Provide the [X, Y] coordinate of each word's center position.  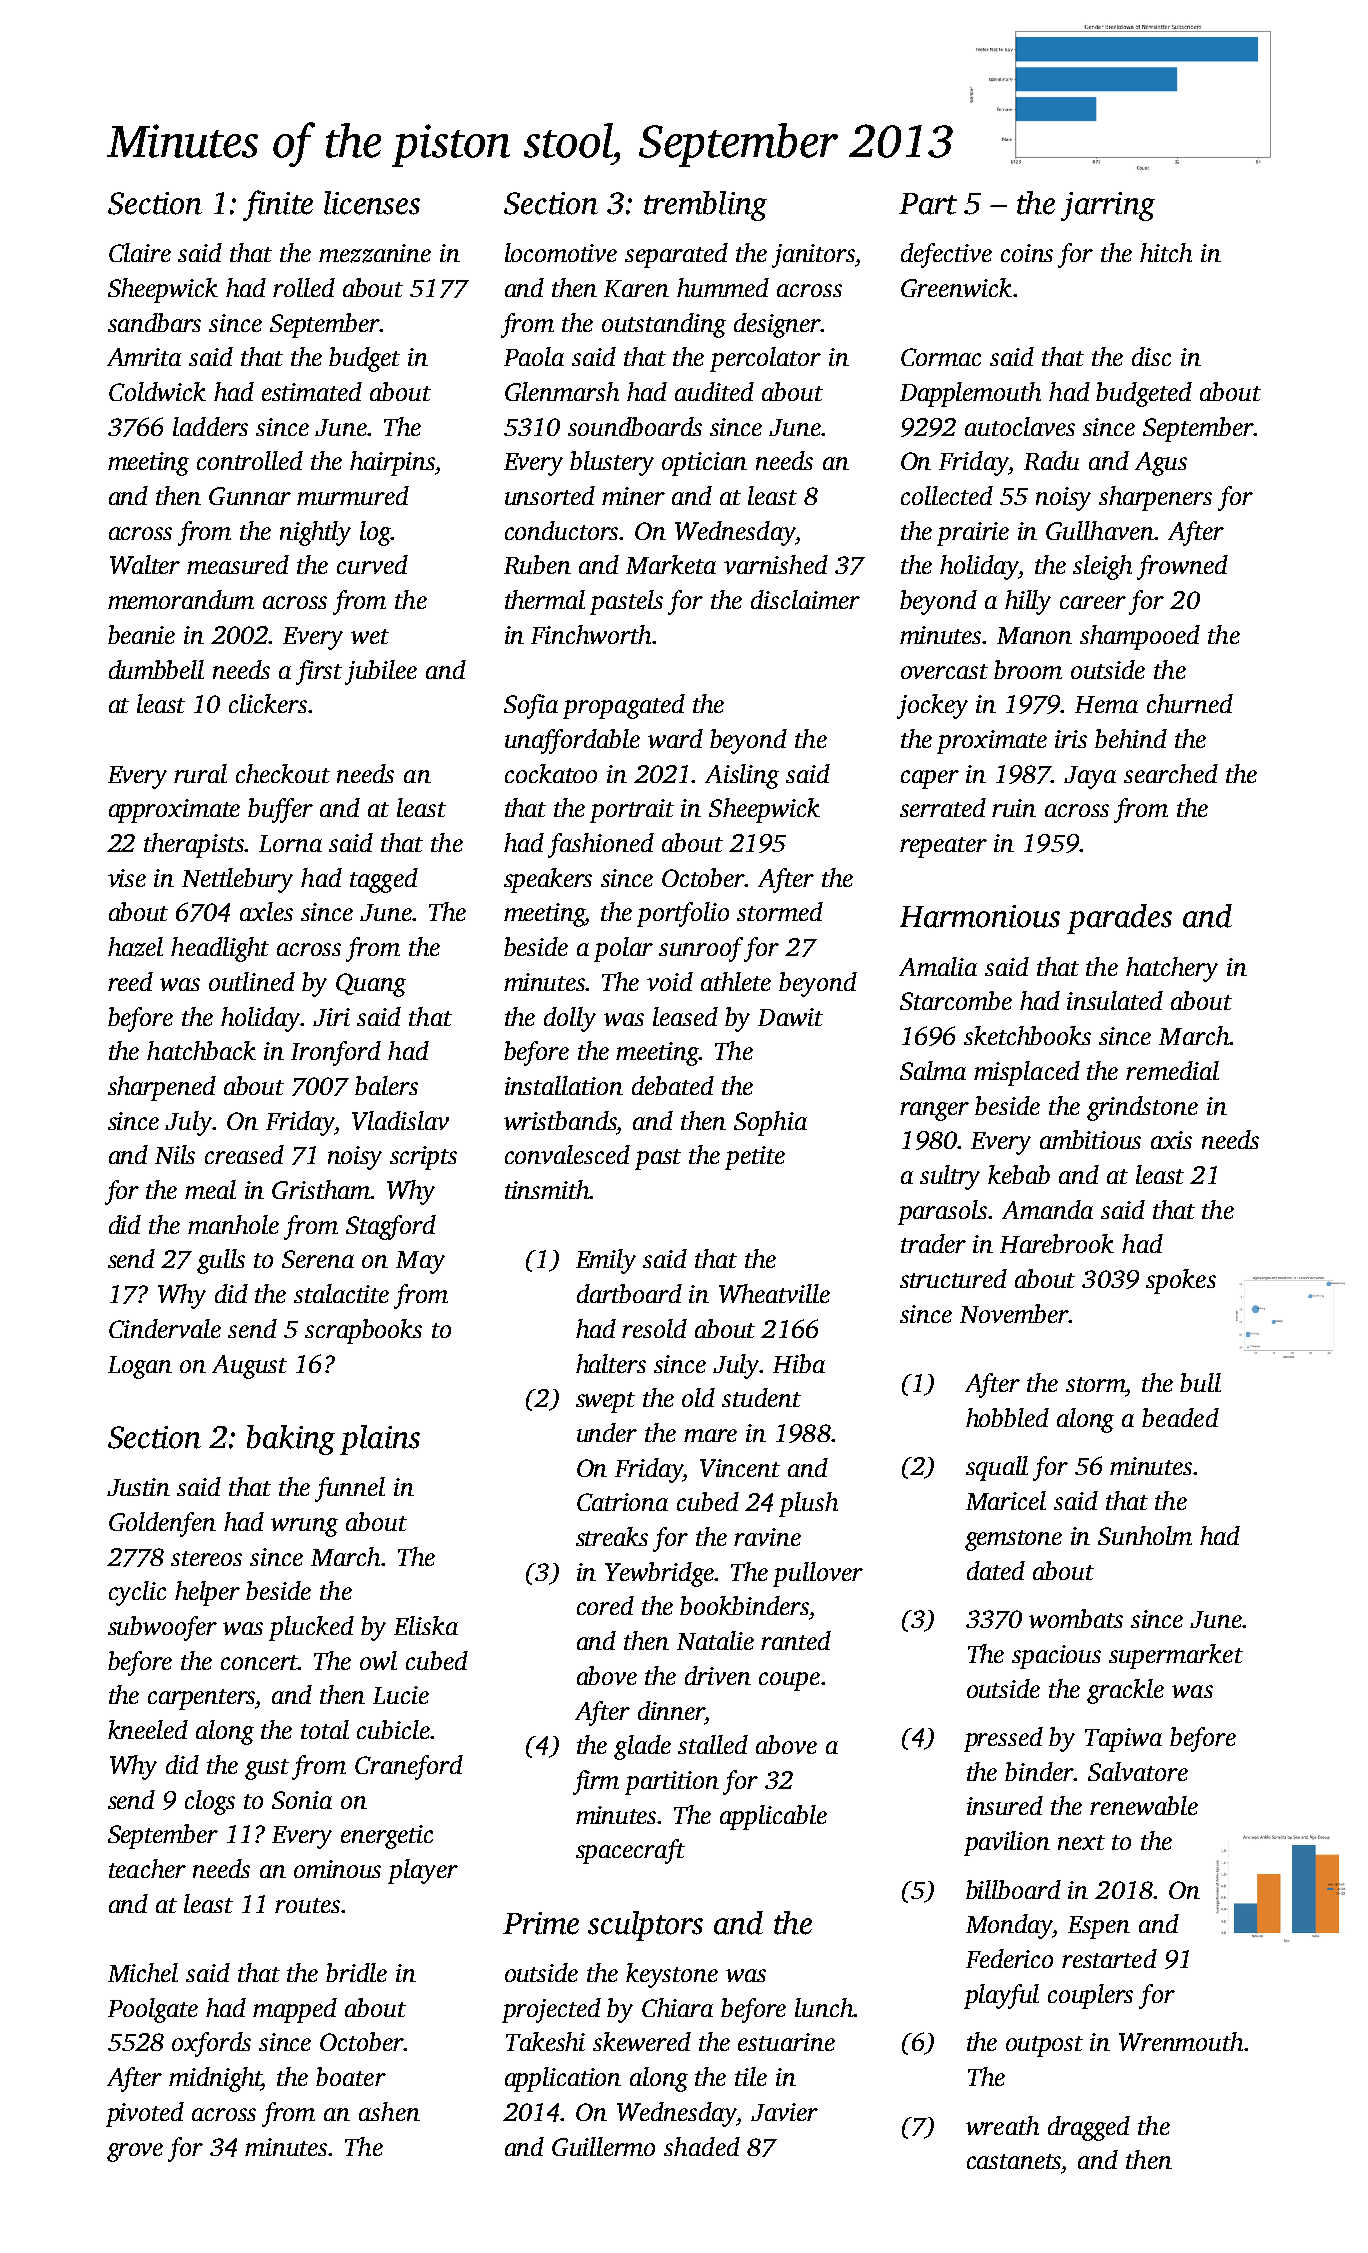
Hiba [799, 1363]
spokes [1181, 1281]
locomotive [561, 252]
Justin [138, 1487]
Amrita [144, 357]
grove [135, 2152]
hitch [1166, 252]
